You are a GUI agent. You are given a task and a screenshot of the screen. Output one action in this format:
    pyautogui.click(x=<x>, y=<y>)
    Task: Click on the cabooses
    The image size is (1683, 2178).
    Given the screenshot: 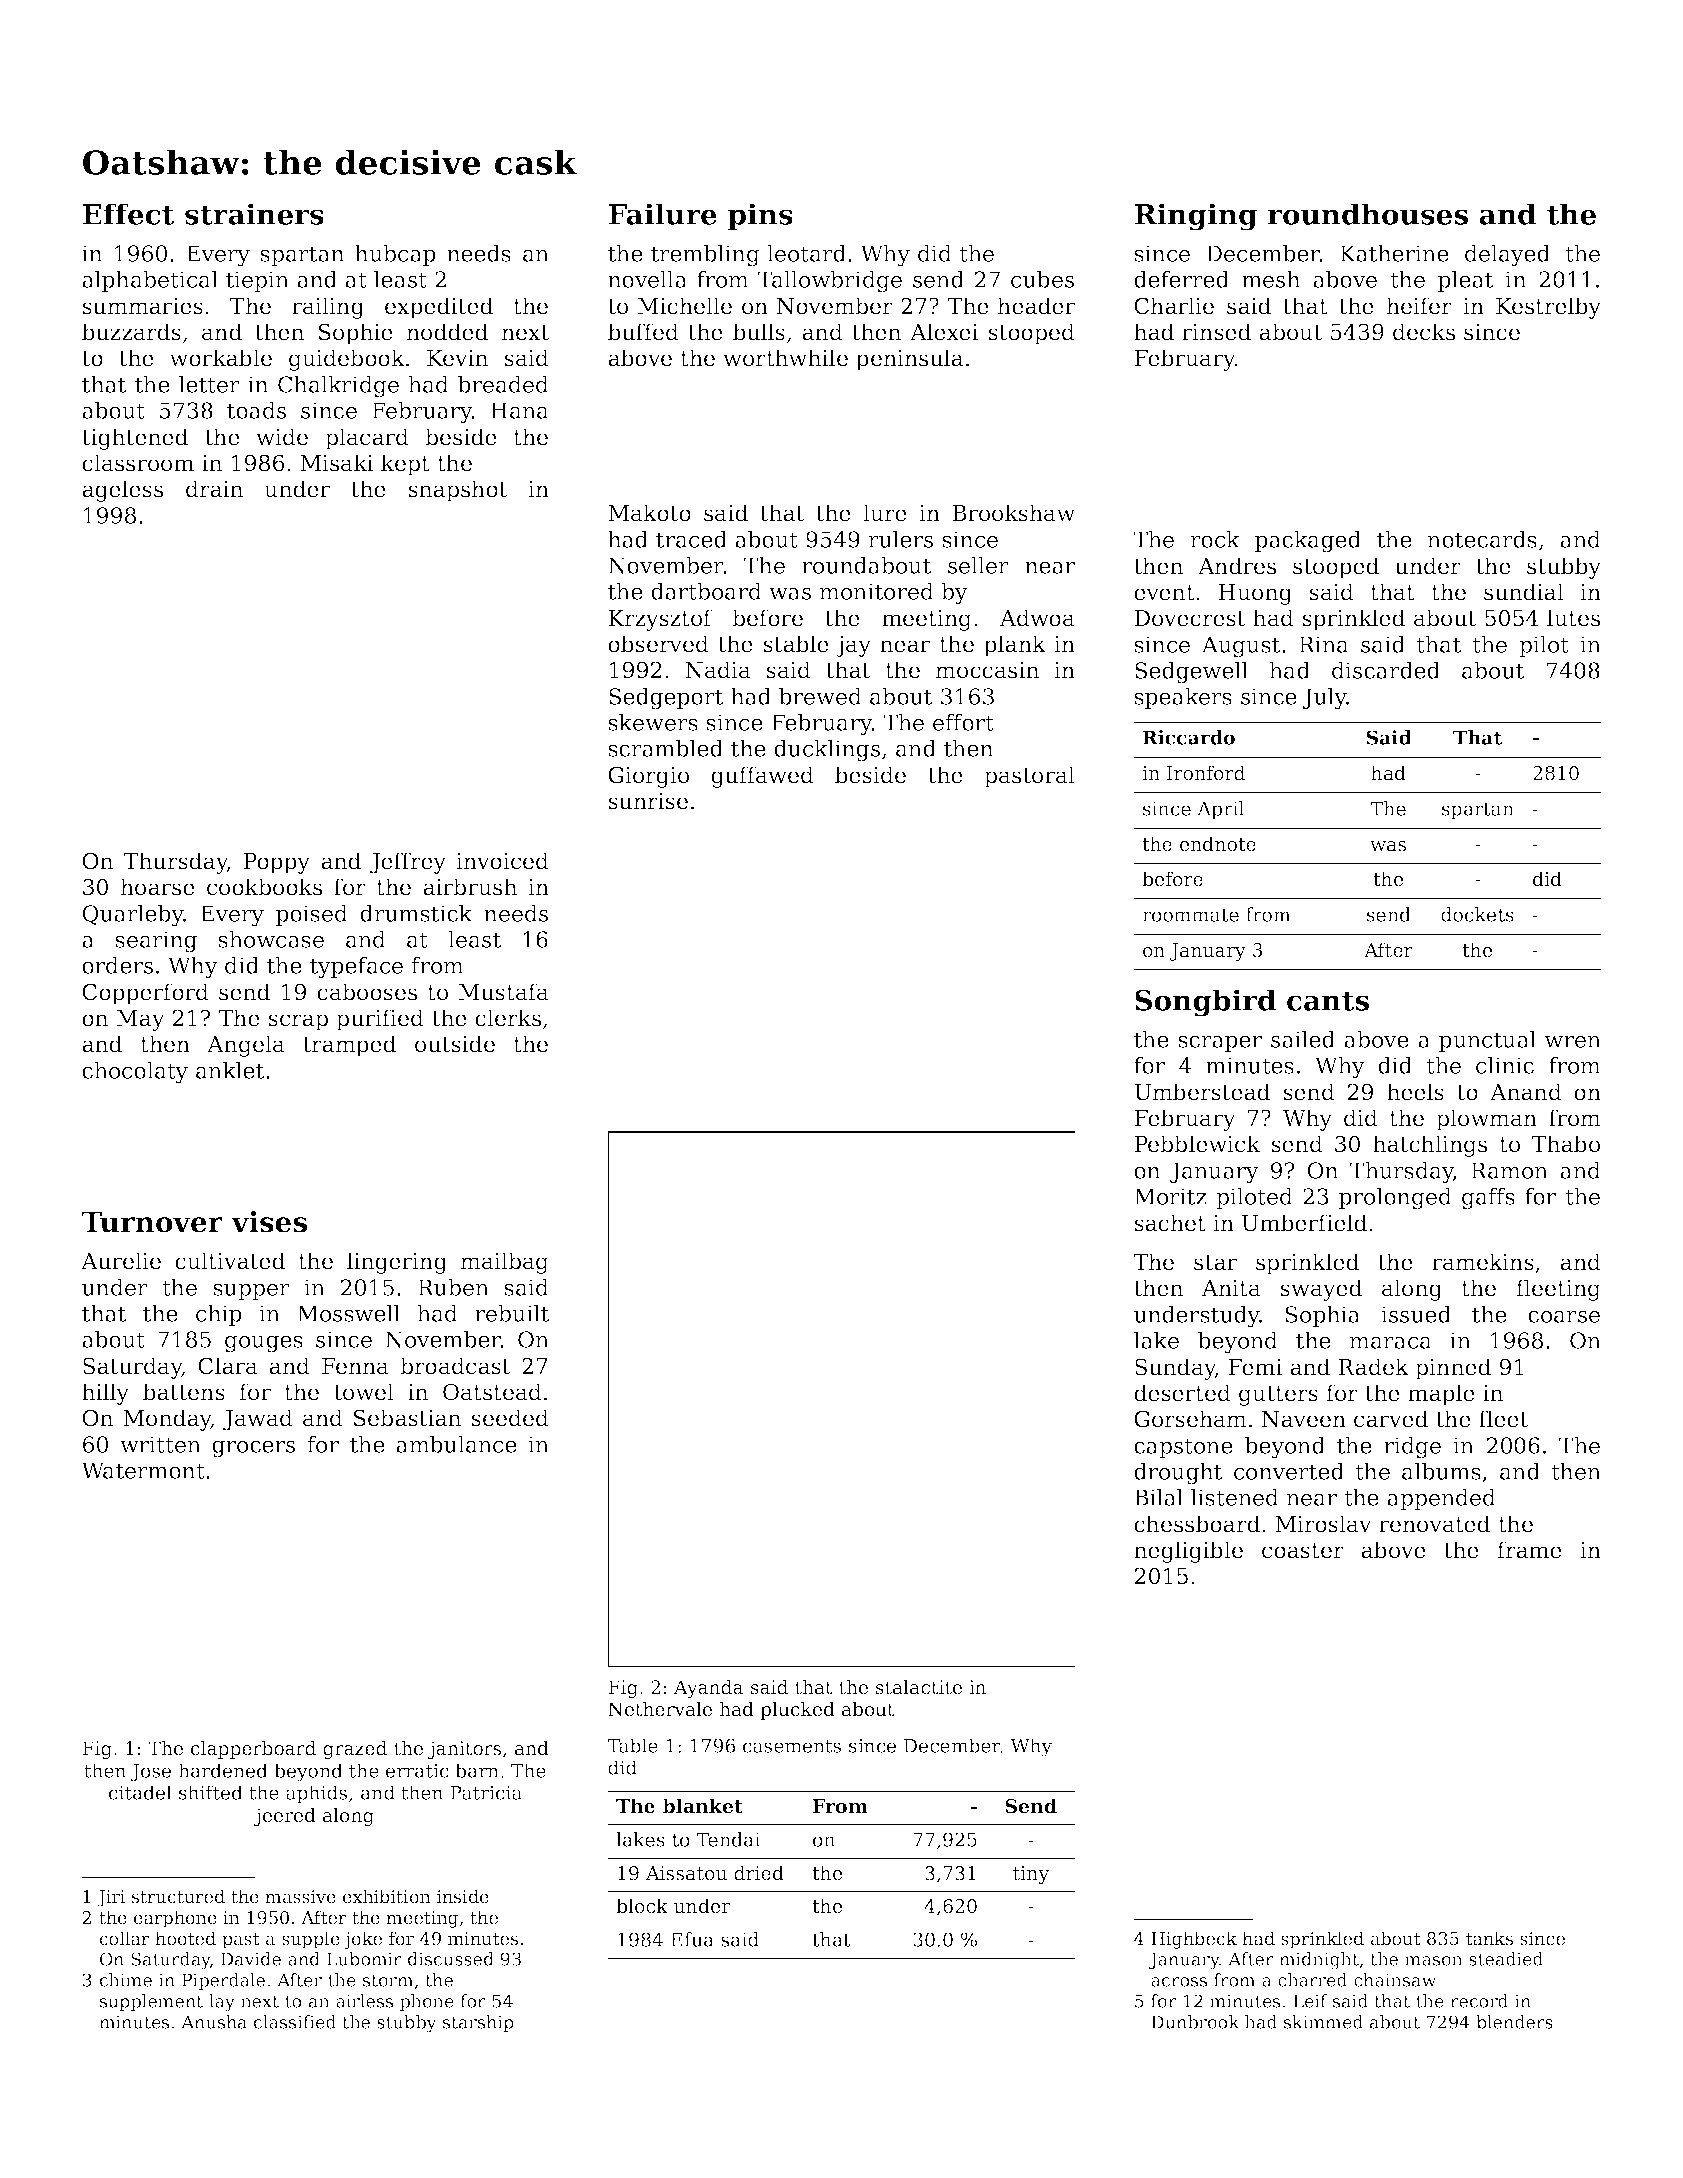 What is the action you would take?
    pyautogui.click(x=367, y=992)
